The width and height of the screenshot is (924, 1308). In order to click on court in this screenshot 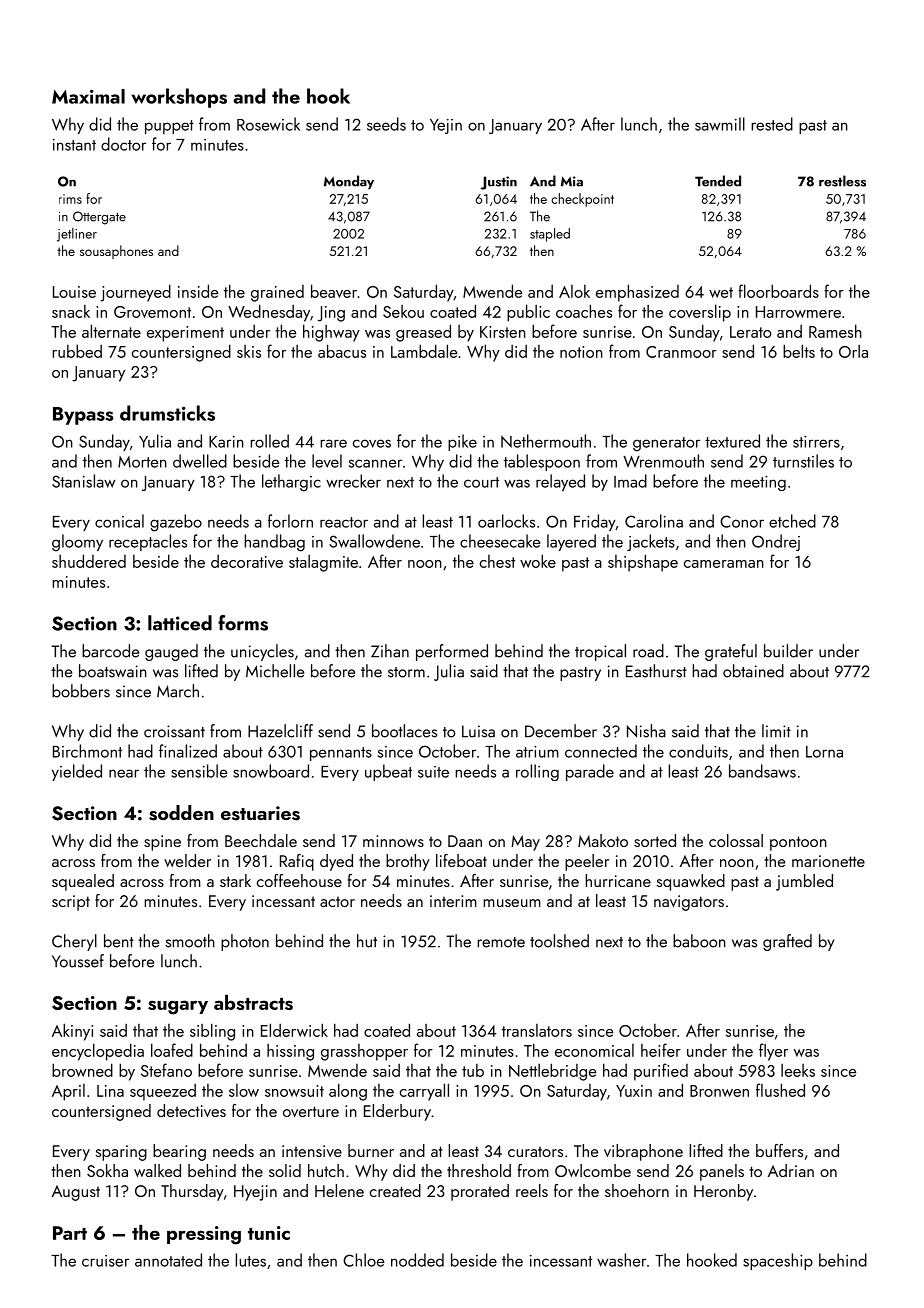, I will do `click(481, 482)`.
